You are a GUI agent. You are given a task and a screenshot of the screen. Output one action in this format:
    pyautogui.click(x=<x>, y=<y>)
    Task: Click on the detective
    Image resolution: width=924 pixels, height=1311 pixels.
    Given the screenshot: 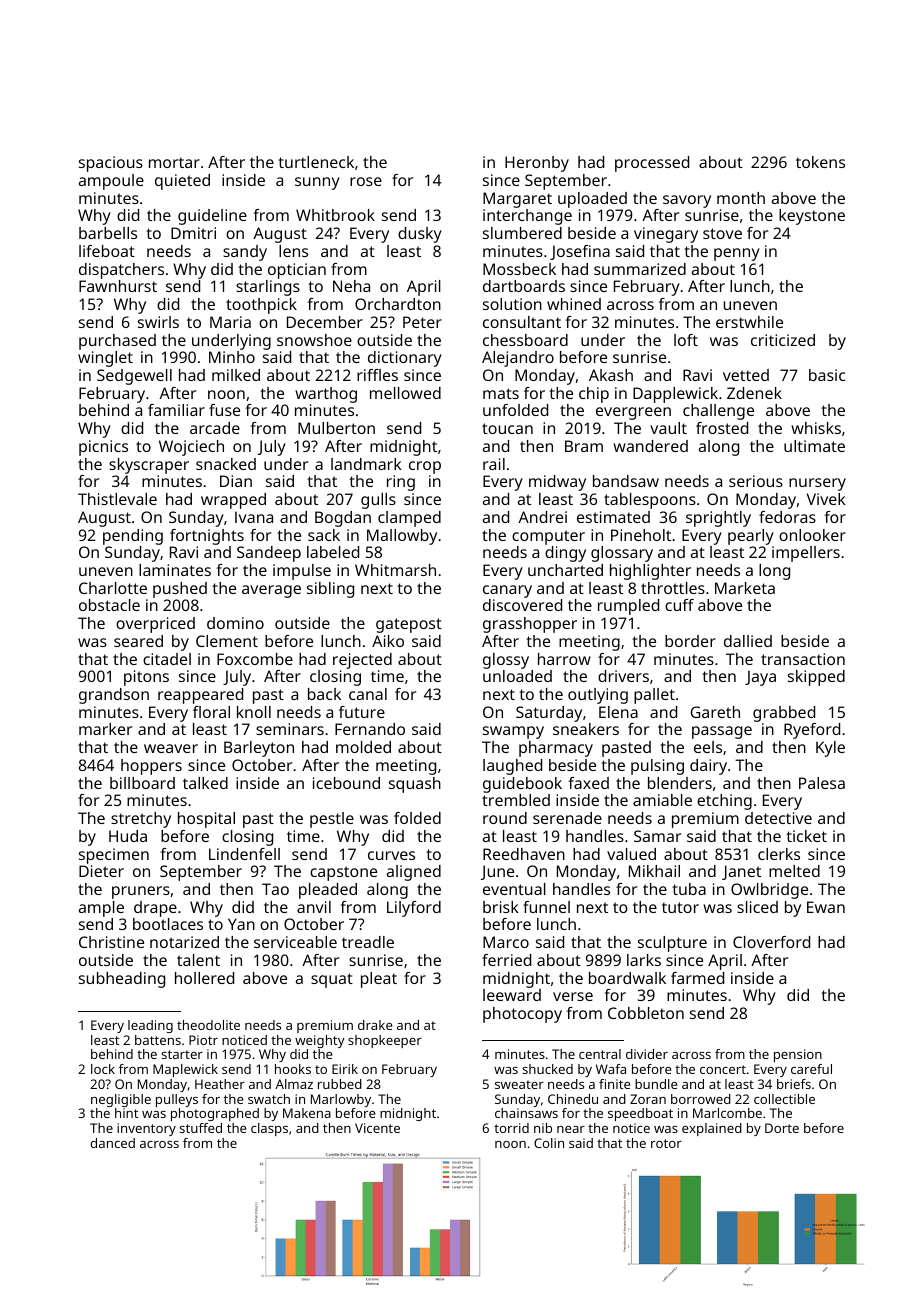 What is the action you would take?
    pyautogui.click(x=778, y=818)
